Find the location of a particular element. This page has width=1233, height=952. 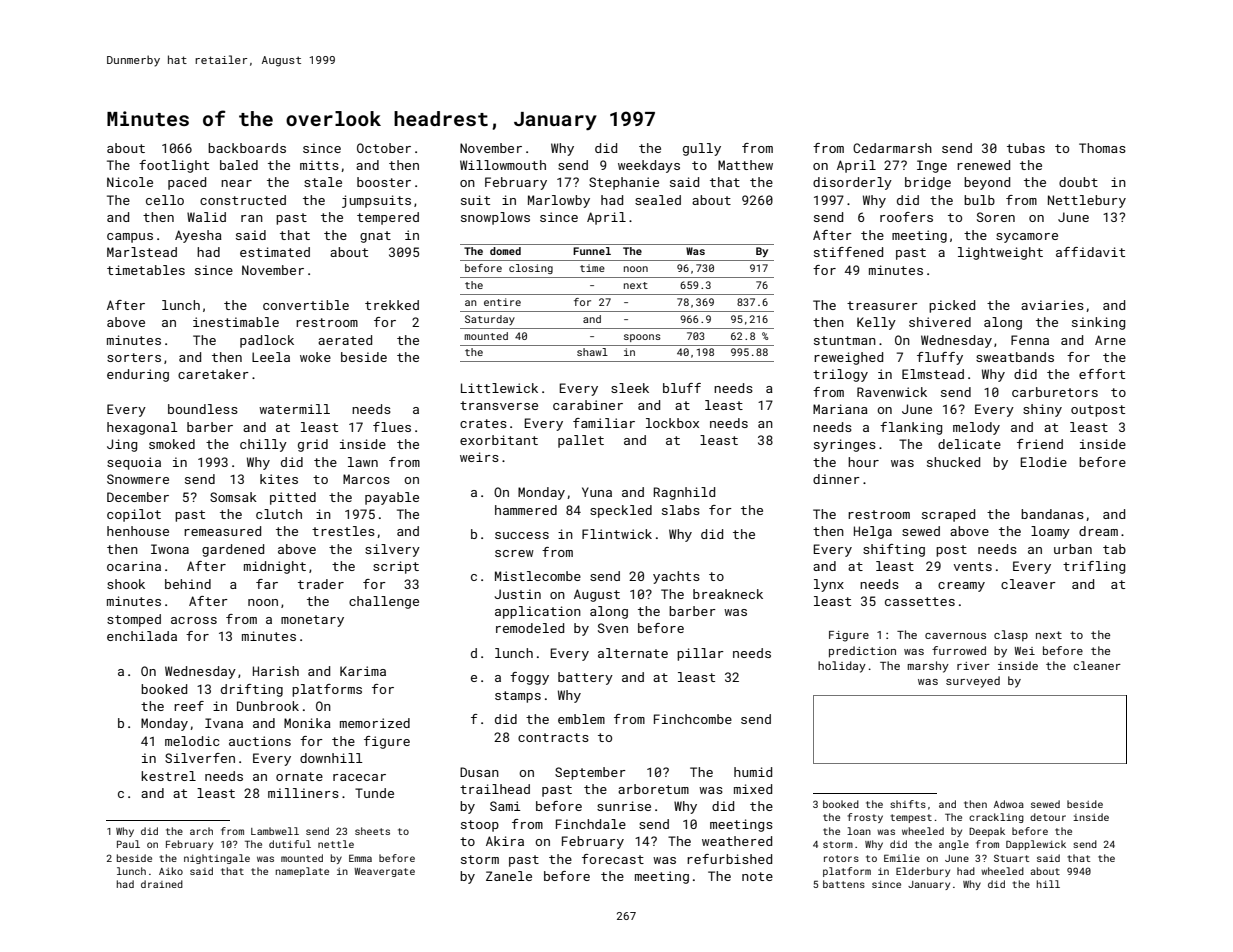

breakneck is located at coordinates (728, 594).
